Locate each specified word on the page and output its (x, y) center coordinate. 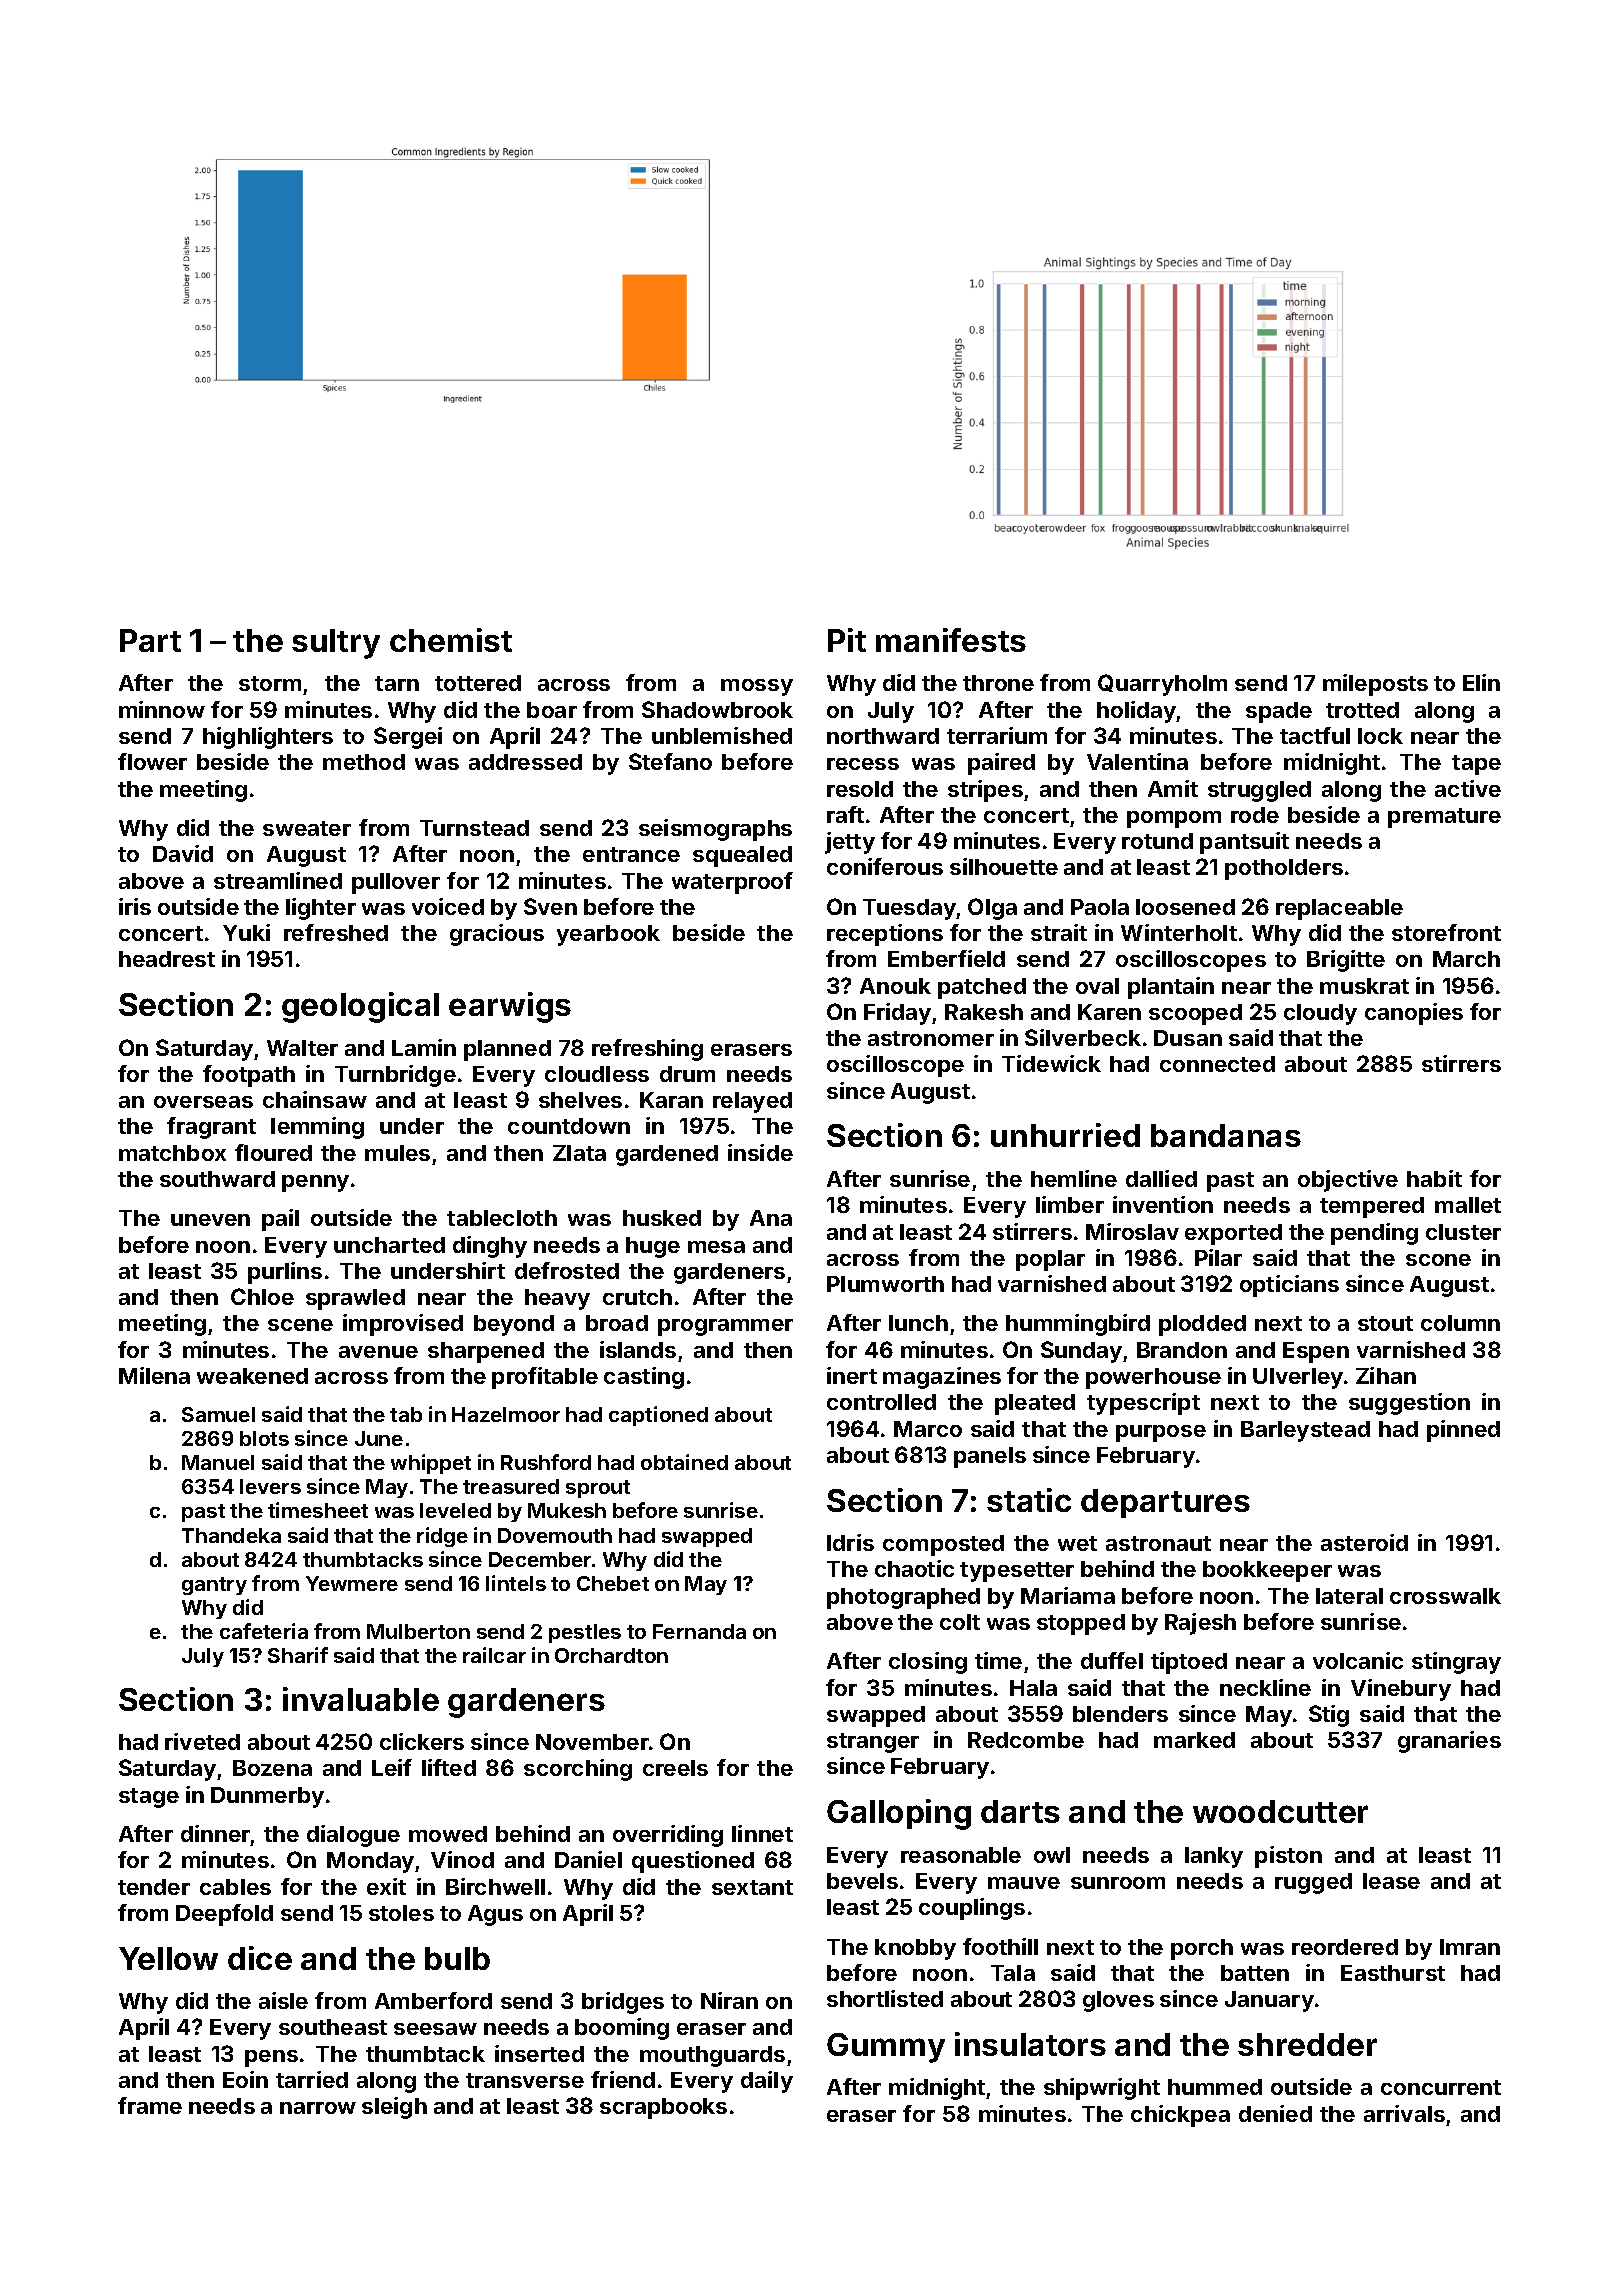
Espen (1316, 1352)
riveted (202, 1741)
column (1460, 1323)
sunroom (1118, 1883)
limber (1070, 1204)
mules (397, 1153)
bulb (457, 1958)
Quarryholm (1162, 685)
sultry (336, 644)
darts (1020, 1811)
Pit (847, 640)
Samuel (218, 1414)
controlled (881, 1402)
